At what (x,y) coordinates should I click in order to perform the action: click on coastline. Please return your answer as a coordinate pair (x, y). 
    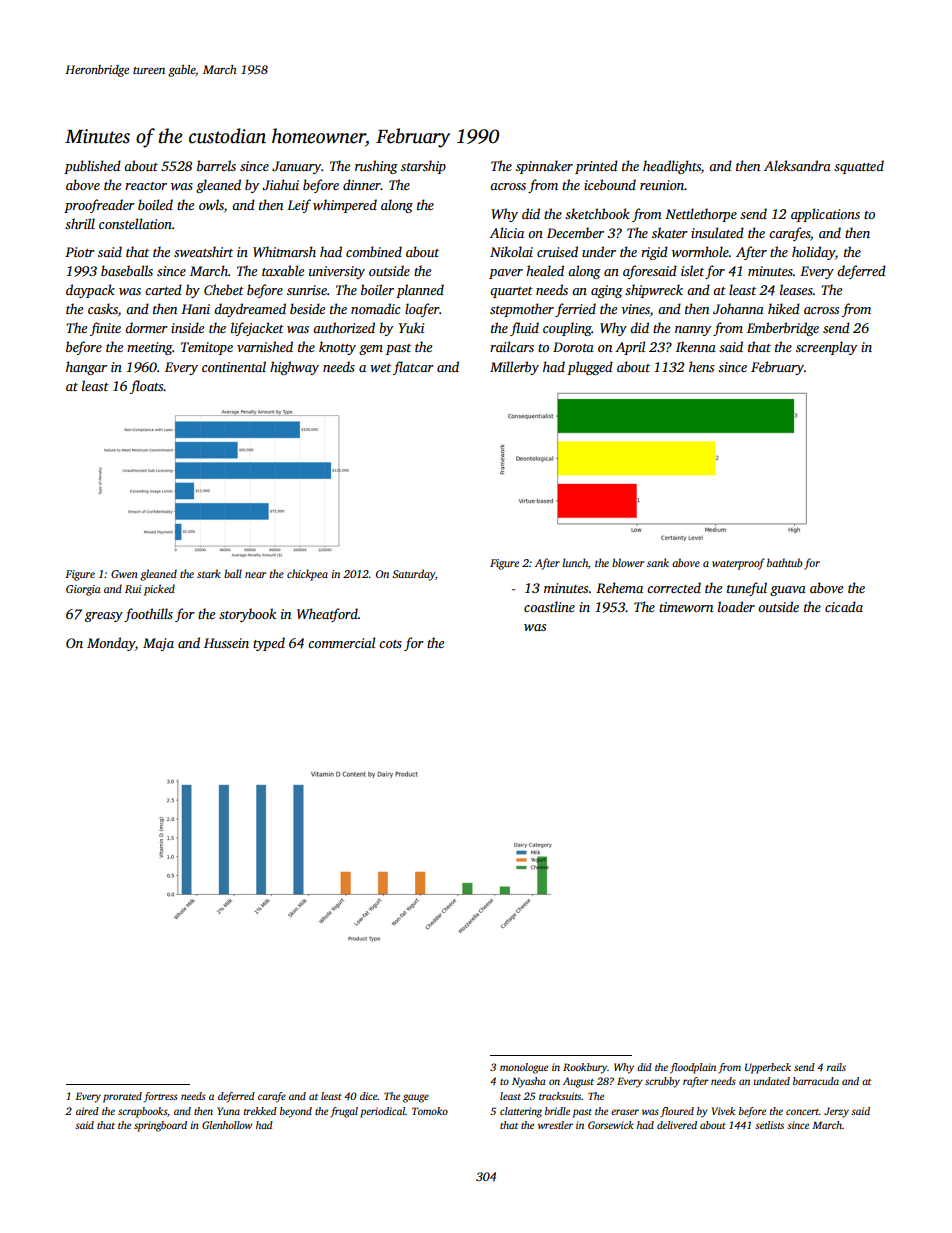
    Looking at the image, I should click on (549, 606).
